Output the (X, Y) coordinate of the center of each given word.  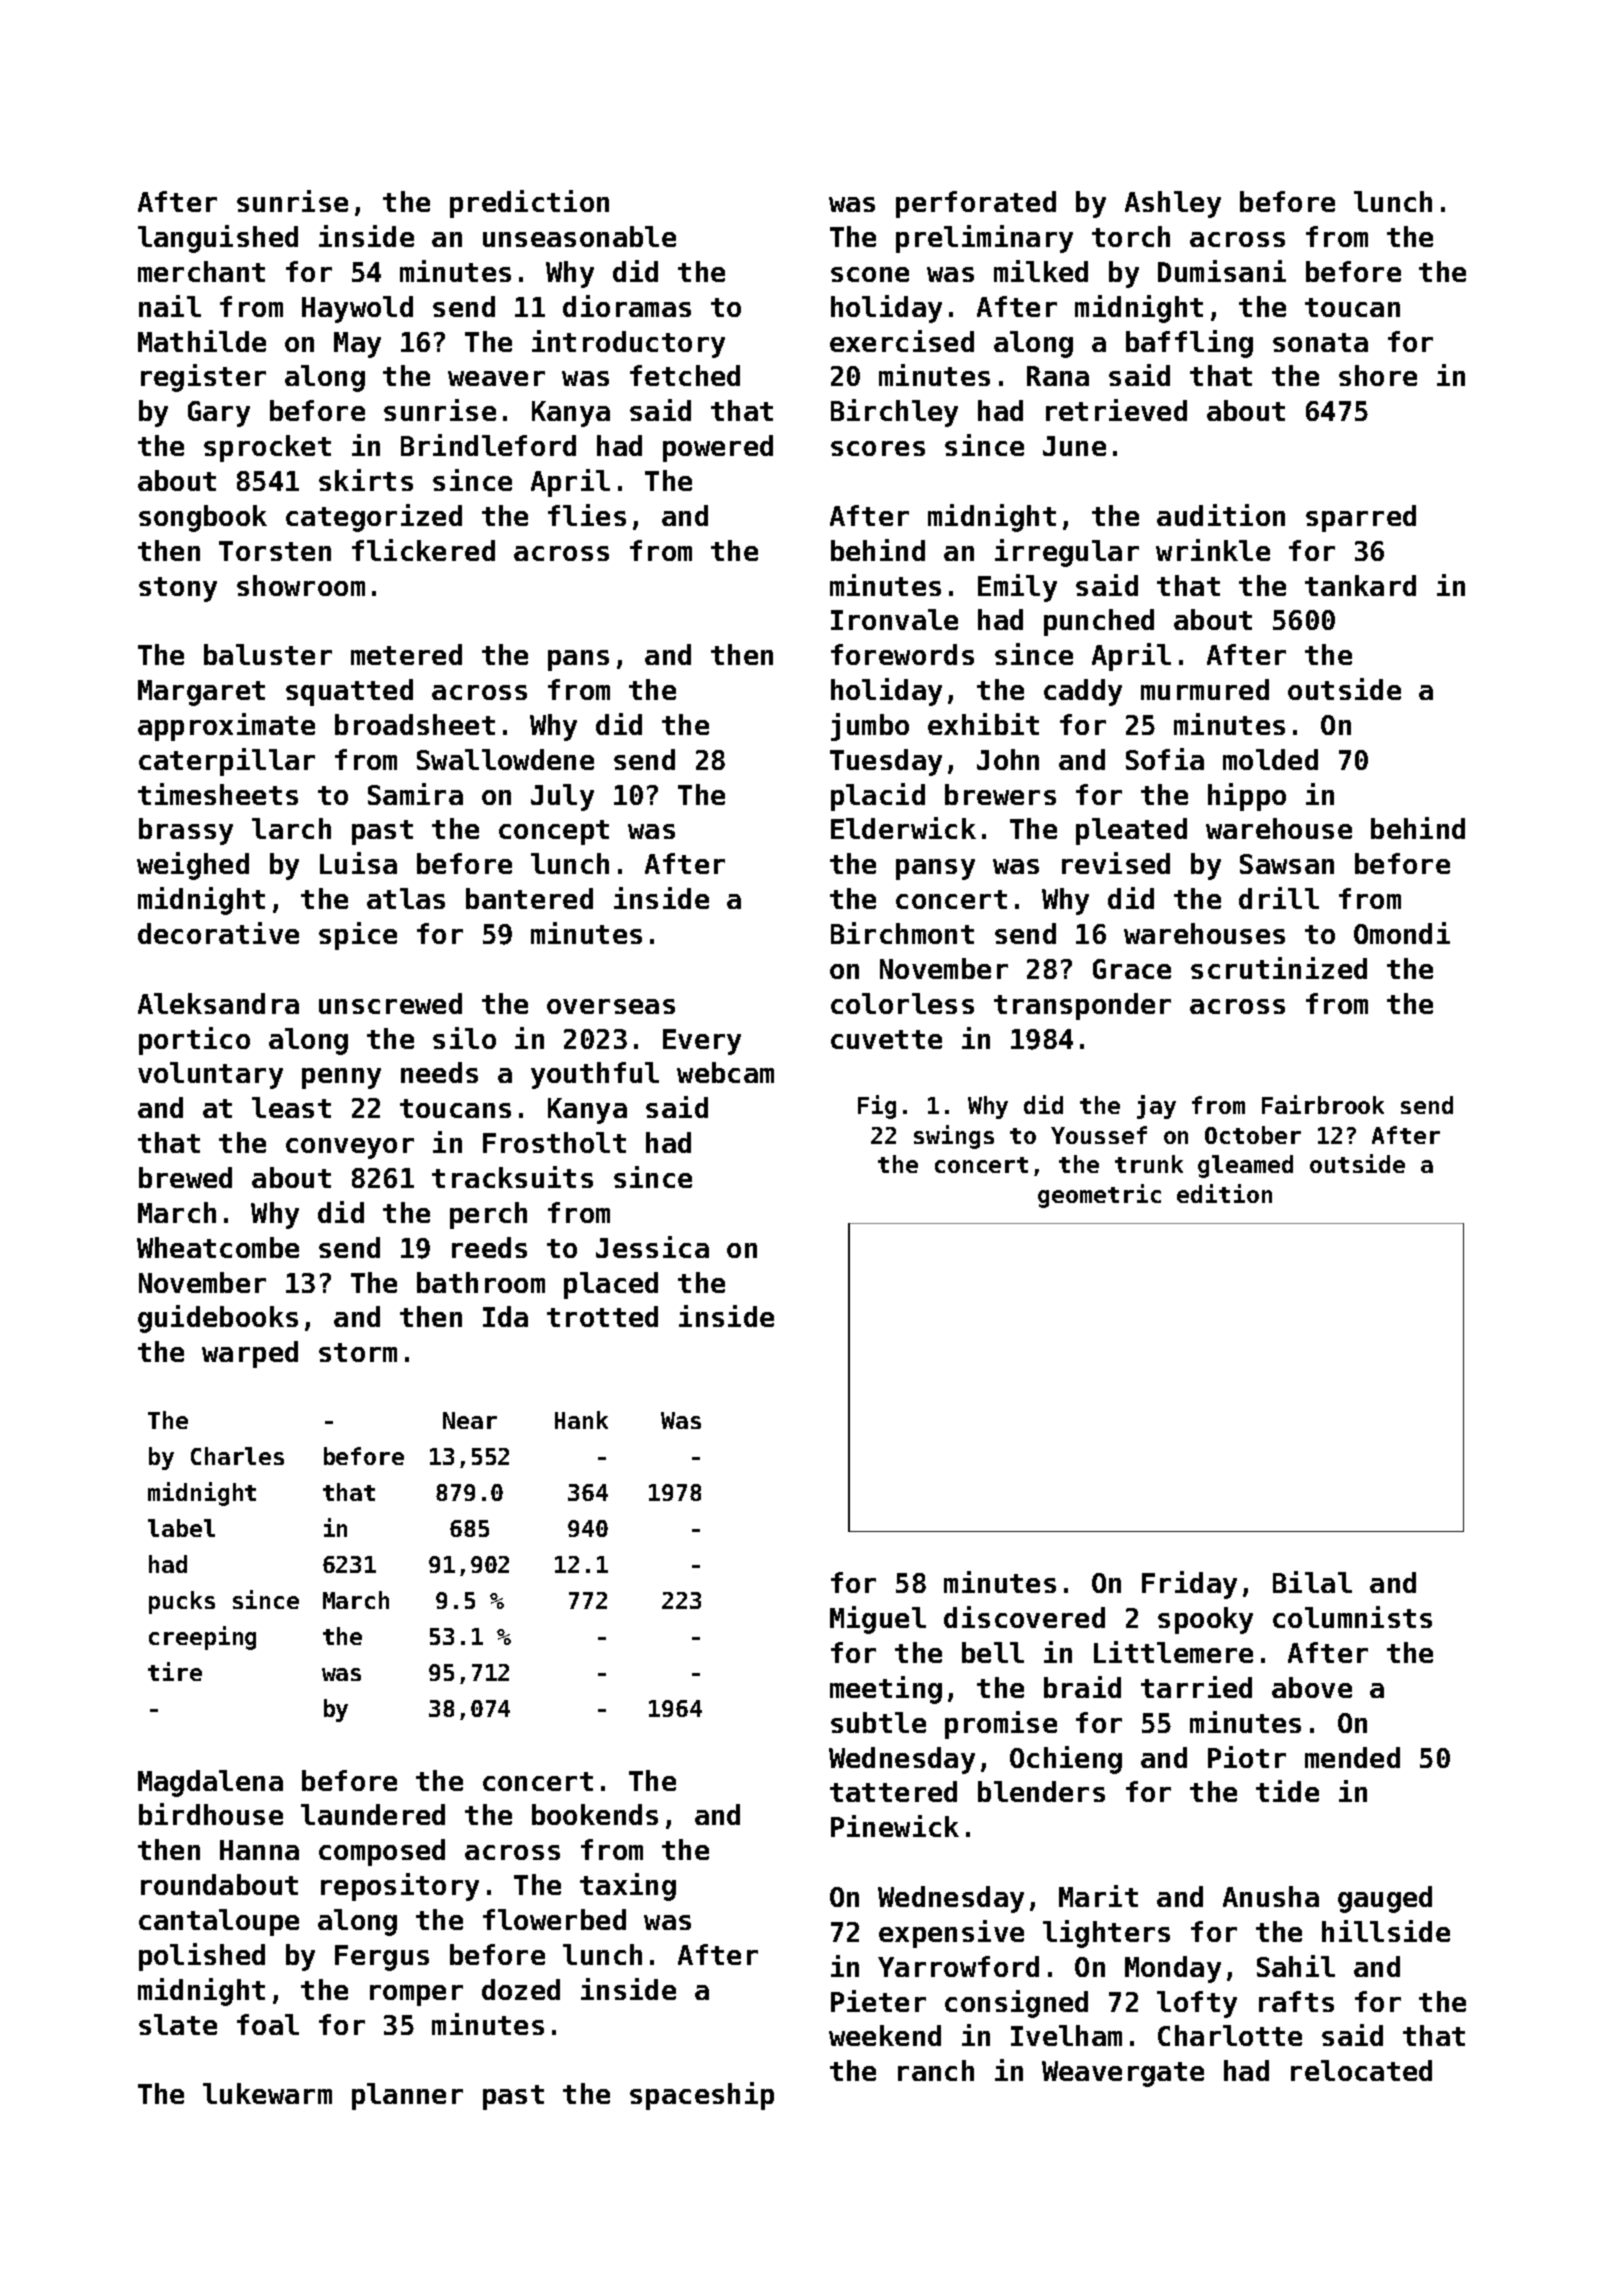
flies (587, 515)
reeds (489, 1247)
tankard (1360, 585)
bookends (595, 1814)
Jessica (652, 1247)
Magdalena (210, 1783)
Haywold (357, 309)
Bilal (1312, 1582)
